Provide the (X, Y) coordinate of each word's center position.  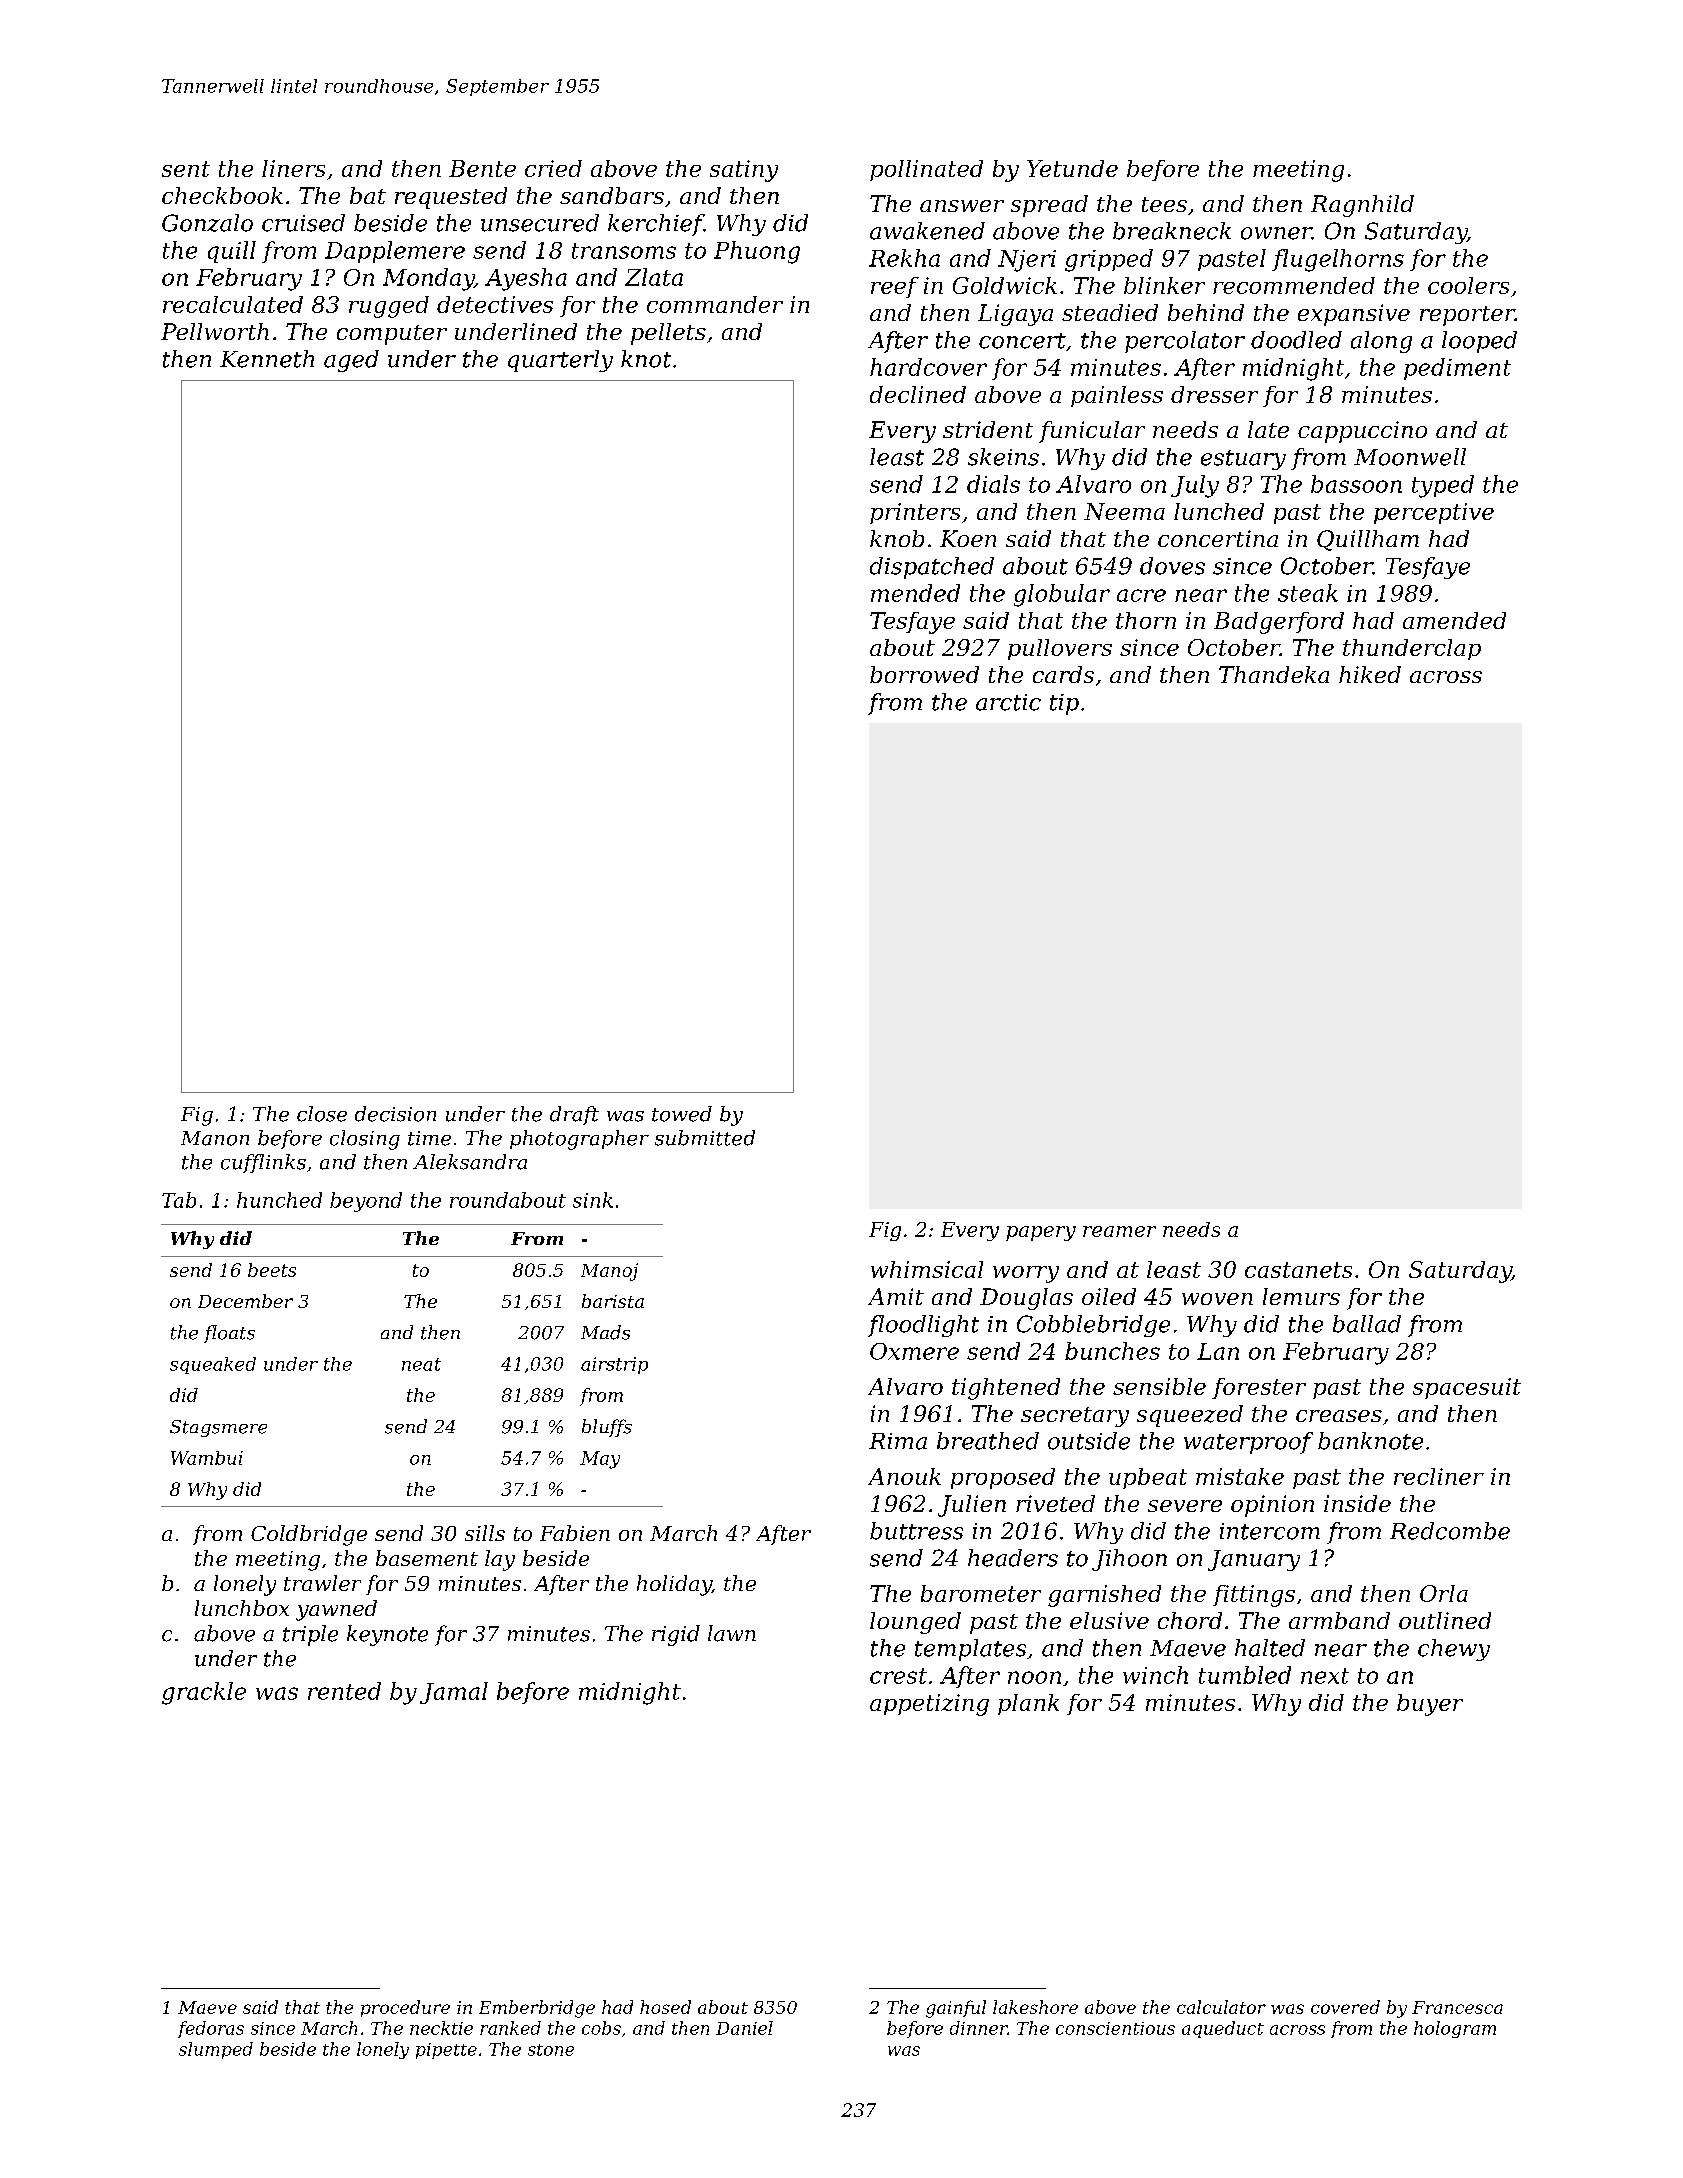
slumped (216, 2050)
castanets (1298, 1270)
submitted (705, 1138)
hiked (1370, 674)
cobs (601, 2028)
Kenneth (267, 359)
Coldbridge (309, 1535)
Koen (968, 538)
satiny (744, 171)
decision (395, 1114)
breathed (988, 1441)
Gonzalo (207, 223)
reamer (1119, 1231)
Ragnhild (1362, 206)
